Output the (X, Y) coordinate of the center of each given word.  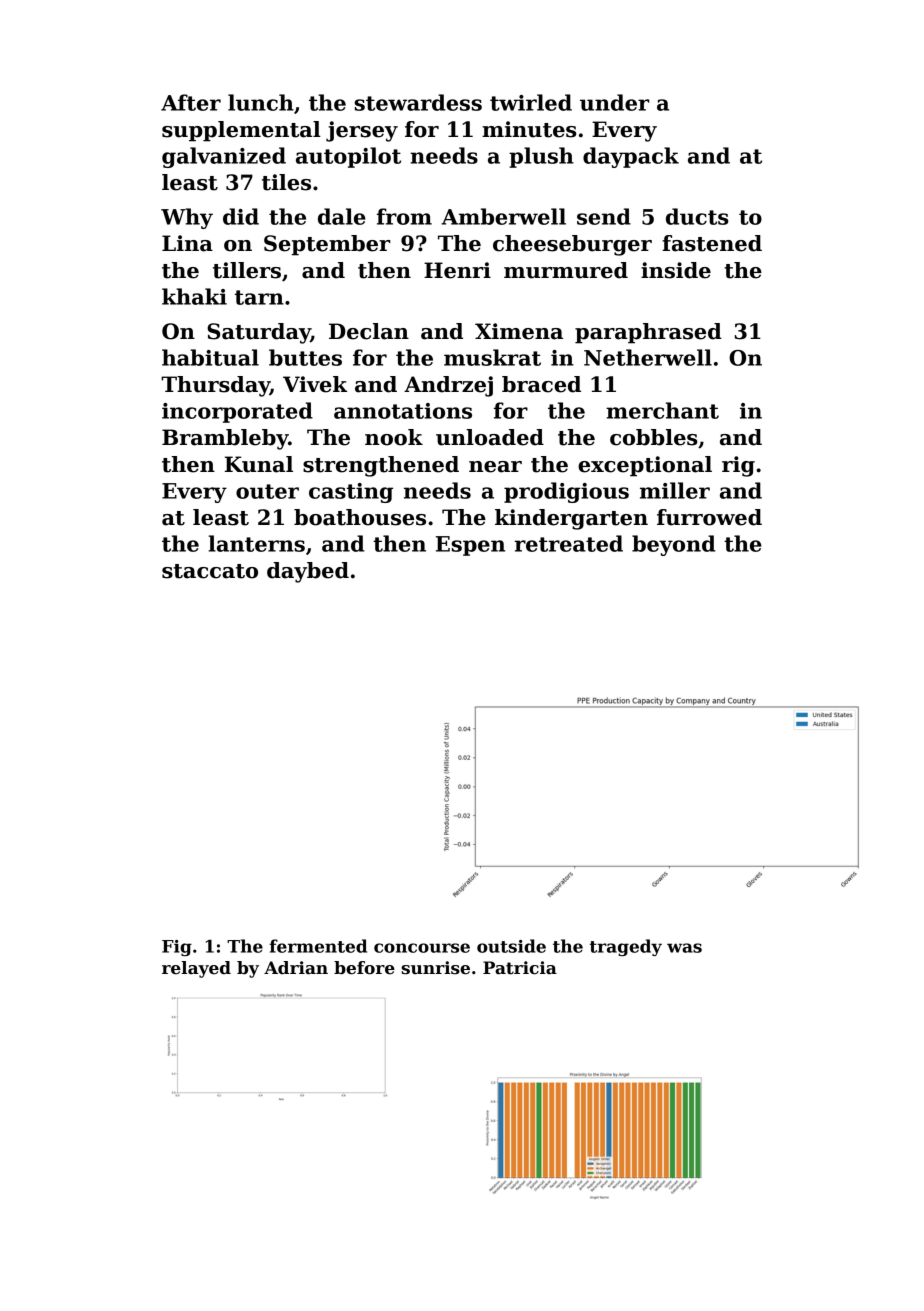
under (615, 102)
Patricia (520, 968)
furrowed (709, 517)
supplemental (241, 131)
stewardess (418, 102)
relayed (196, 969)
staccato (210, 571)
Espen (470, 546)
